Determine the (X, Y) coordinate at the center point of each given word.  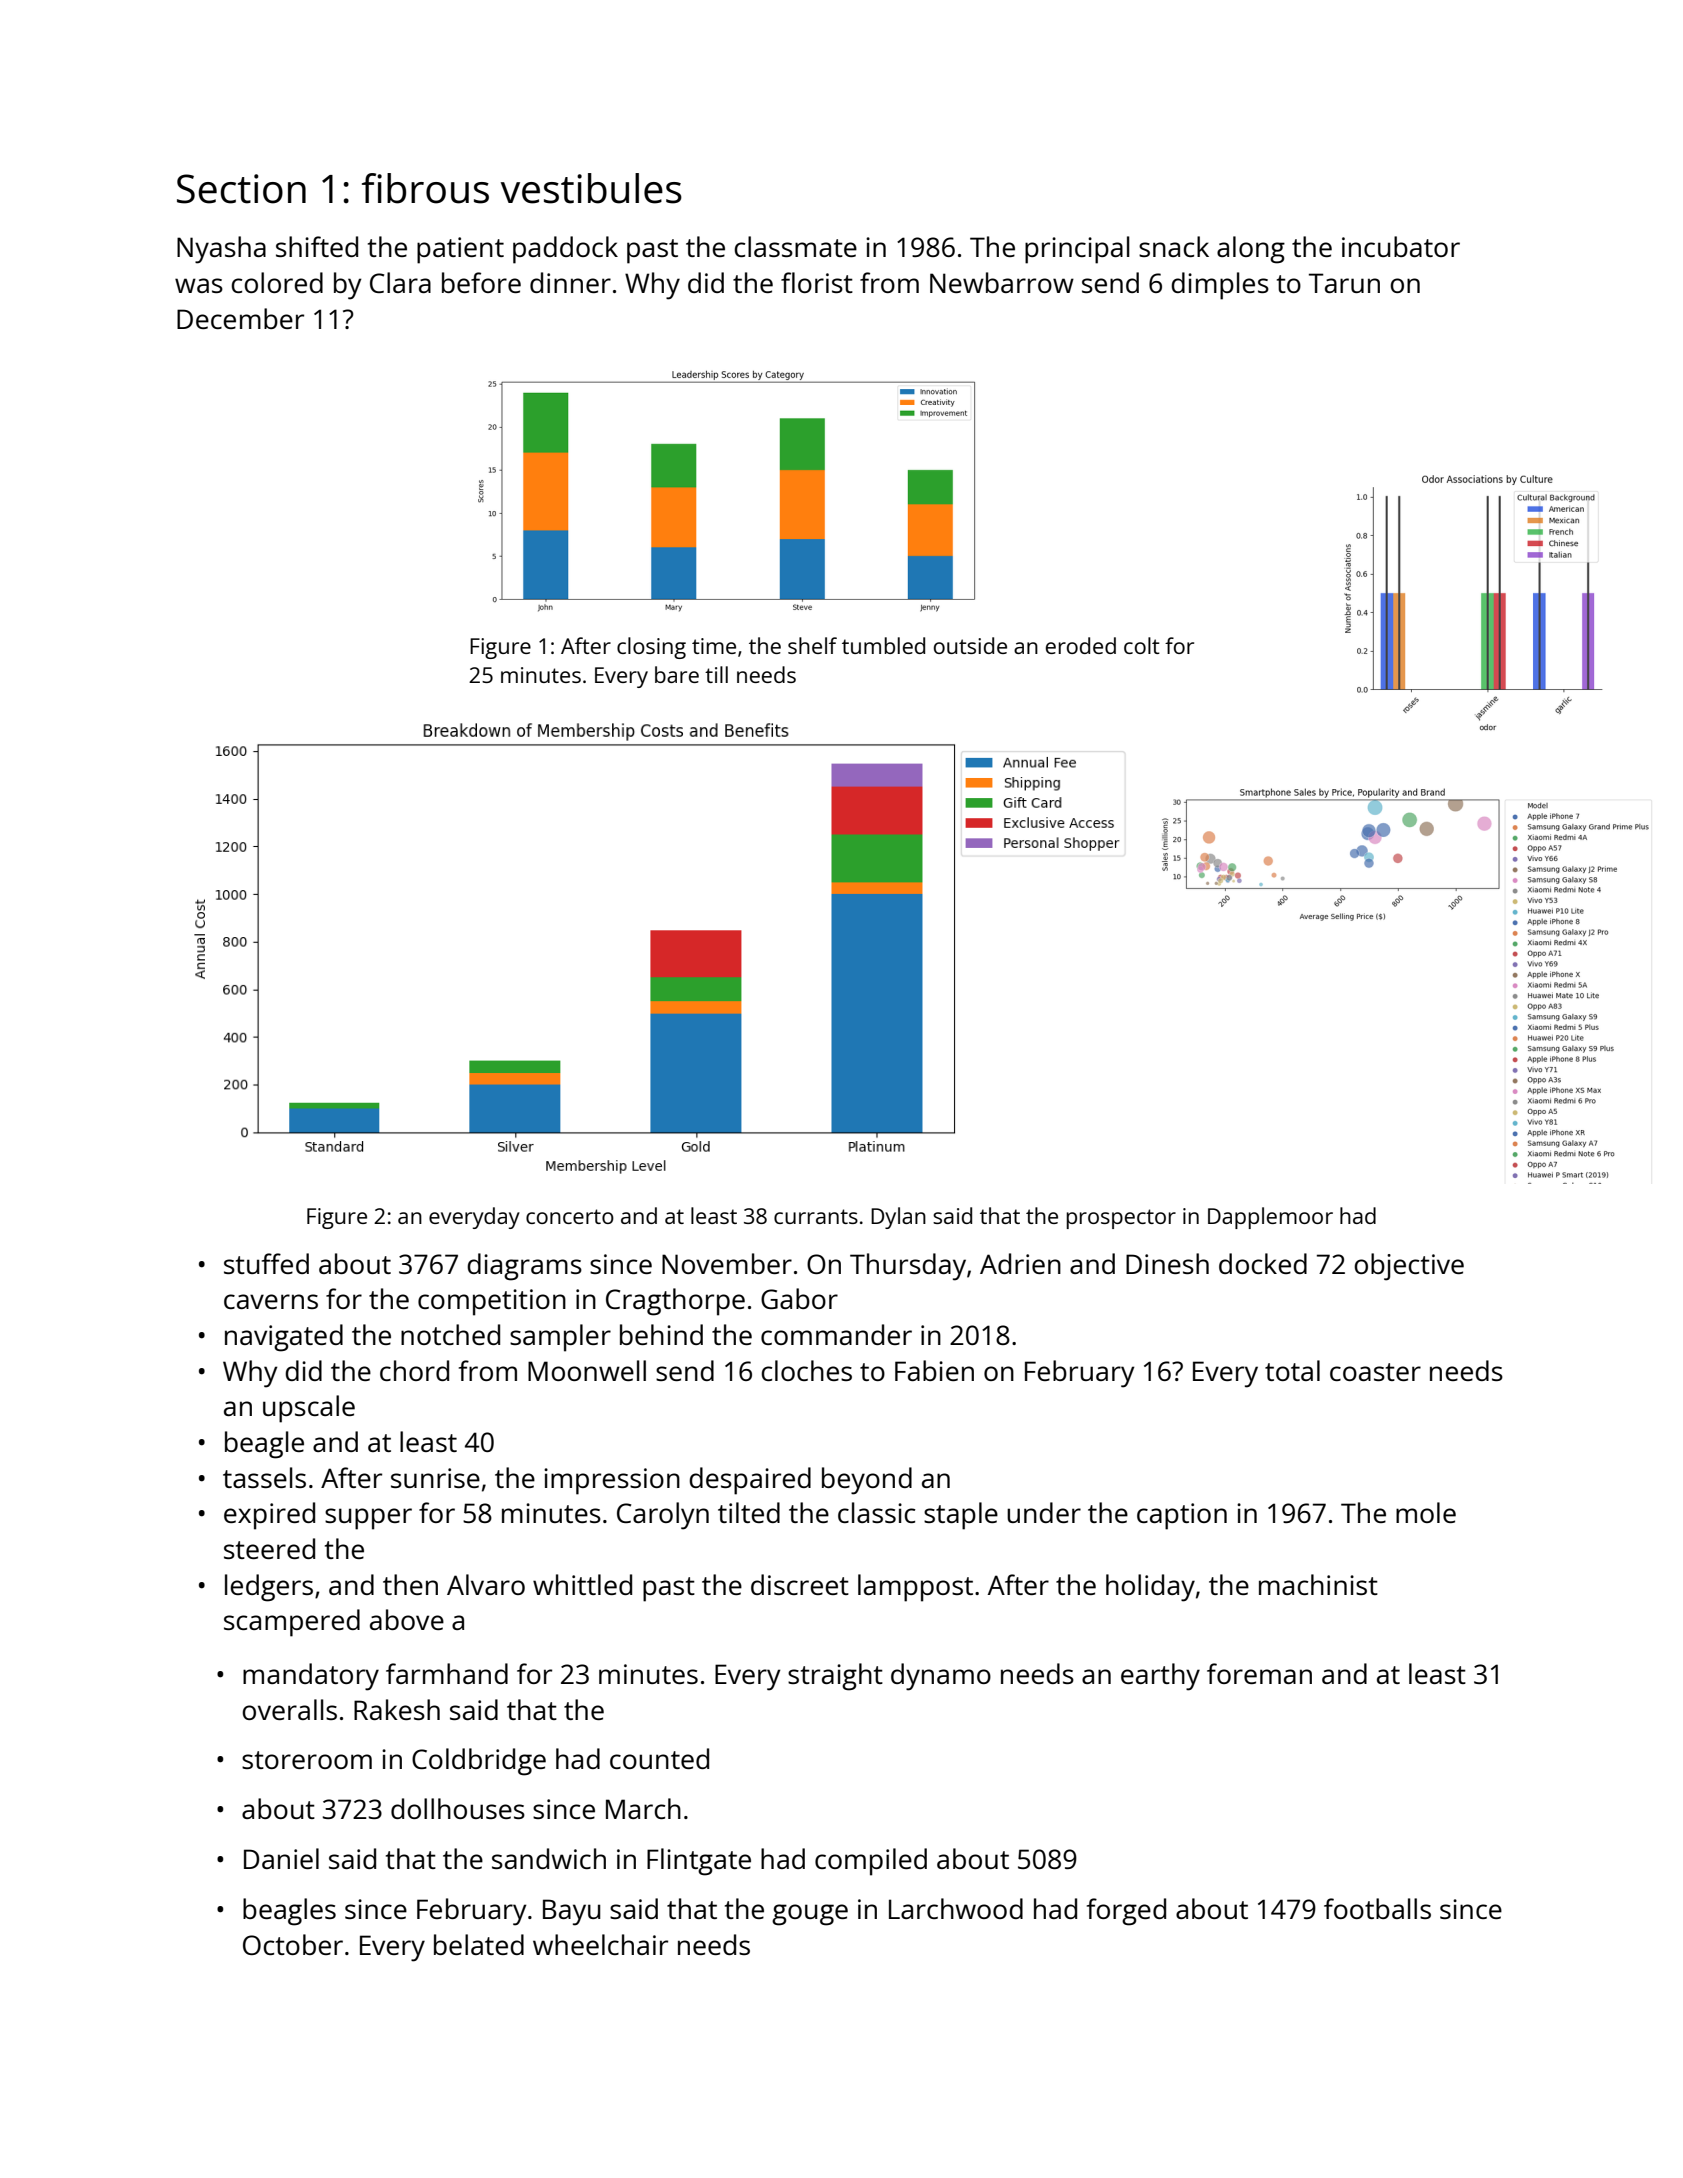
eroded (1081, 645)
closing (651, 648)
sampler (560, 1338)
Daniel (281, 1858)
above (407, 1619)
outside (970, 645)
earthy (1160, 1677)
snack (1174, 246)
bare (677, 674)
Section (241, 189)
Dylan (898, 1218)
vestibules (591, 188)
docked (1263, 1263)
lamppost (915, 1588)
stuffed (266, 1263)
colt (1142, 645)
